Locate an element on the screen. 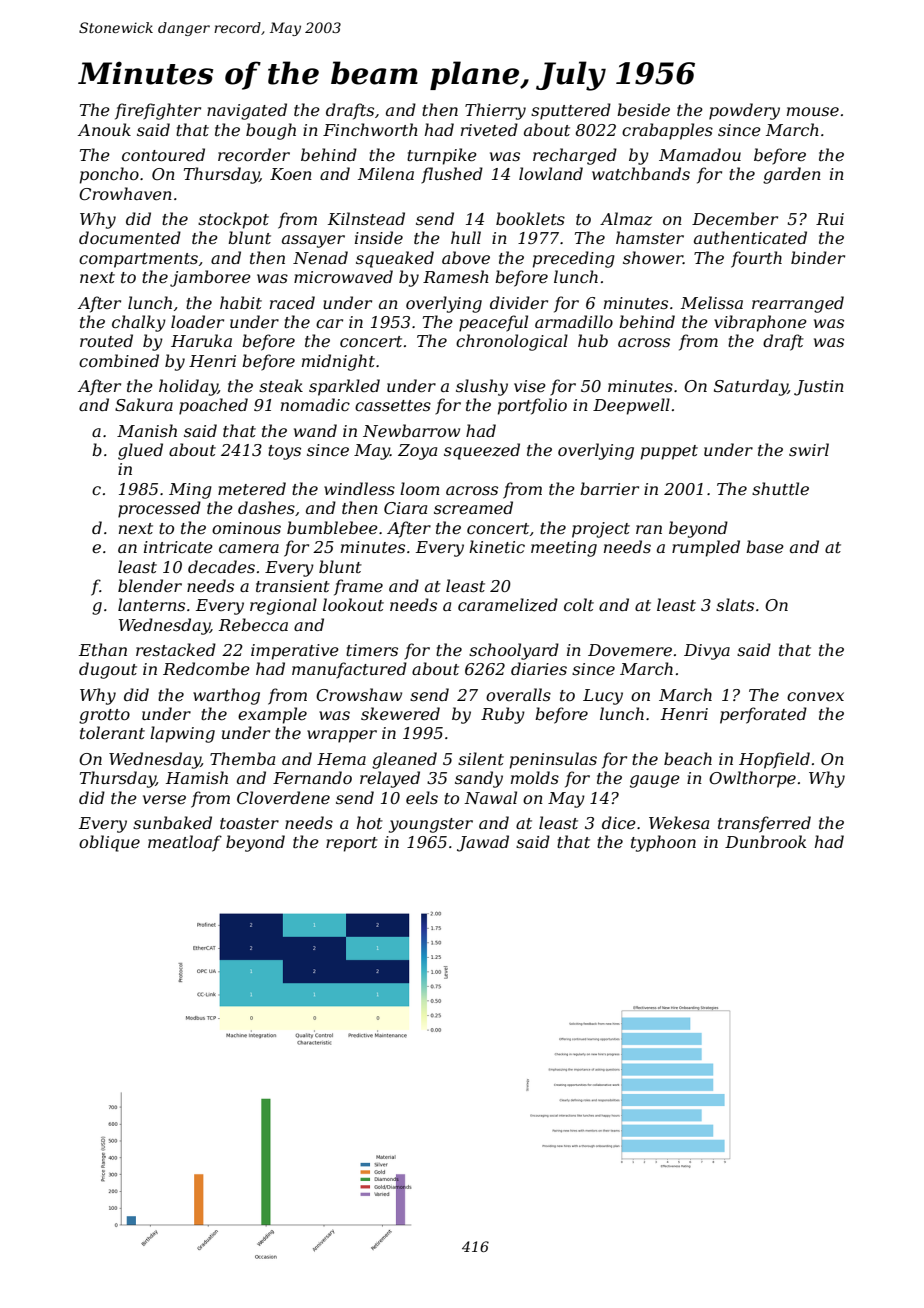 This screenshot has width=924, height=1308. sunbaked is located at coordinates (172, 822).
